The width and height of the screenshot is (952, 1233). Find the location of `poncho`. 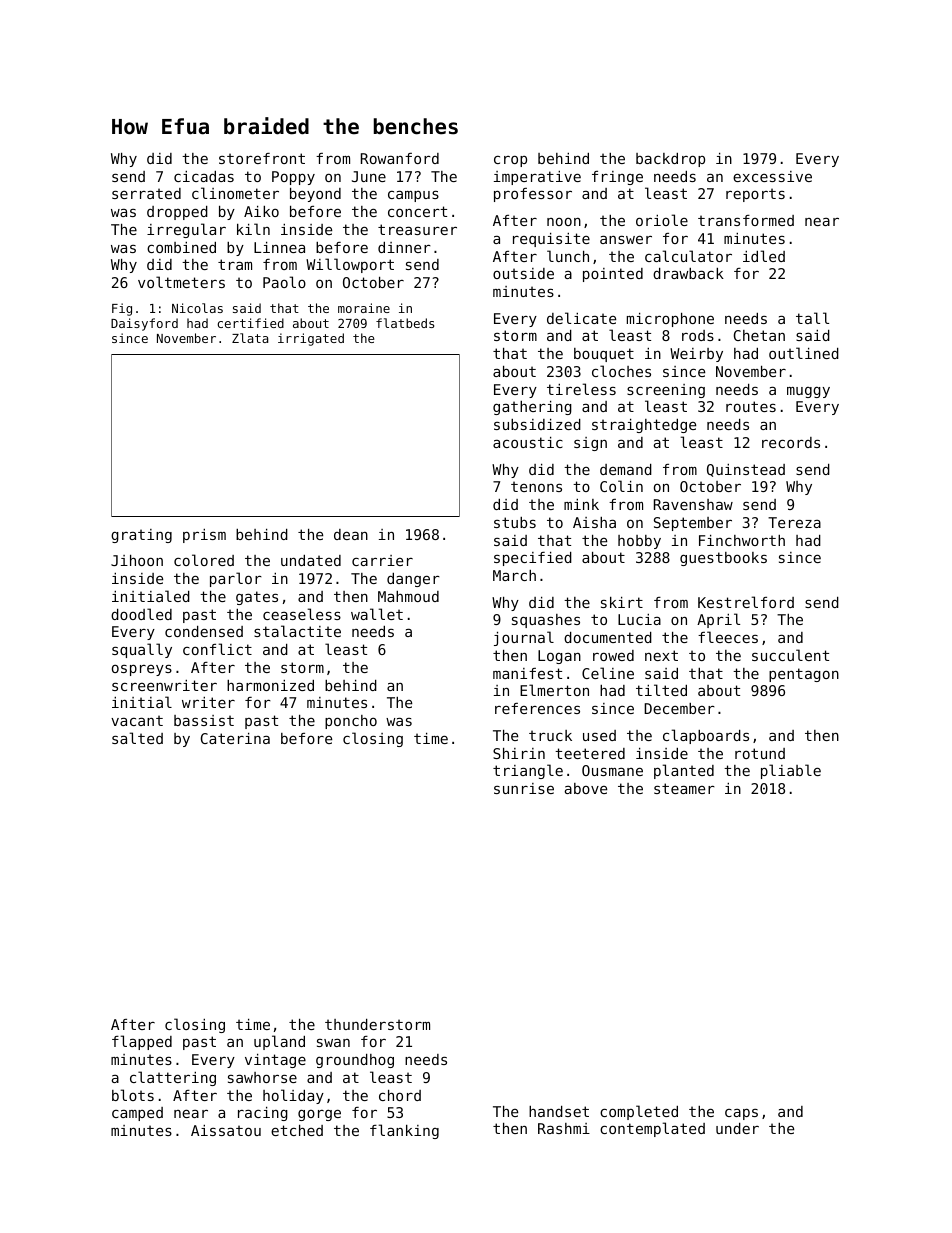

poncho is located at coordinates (351, 722).
